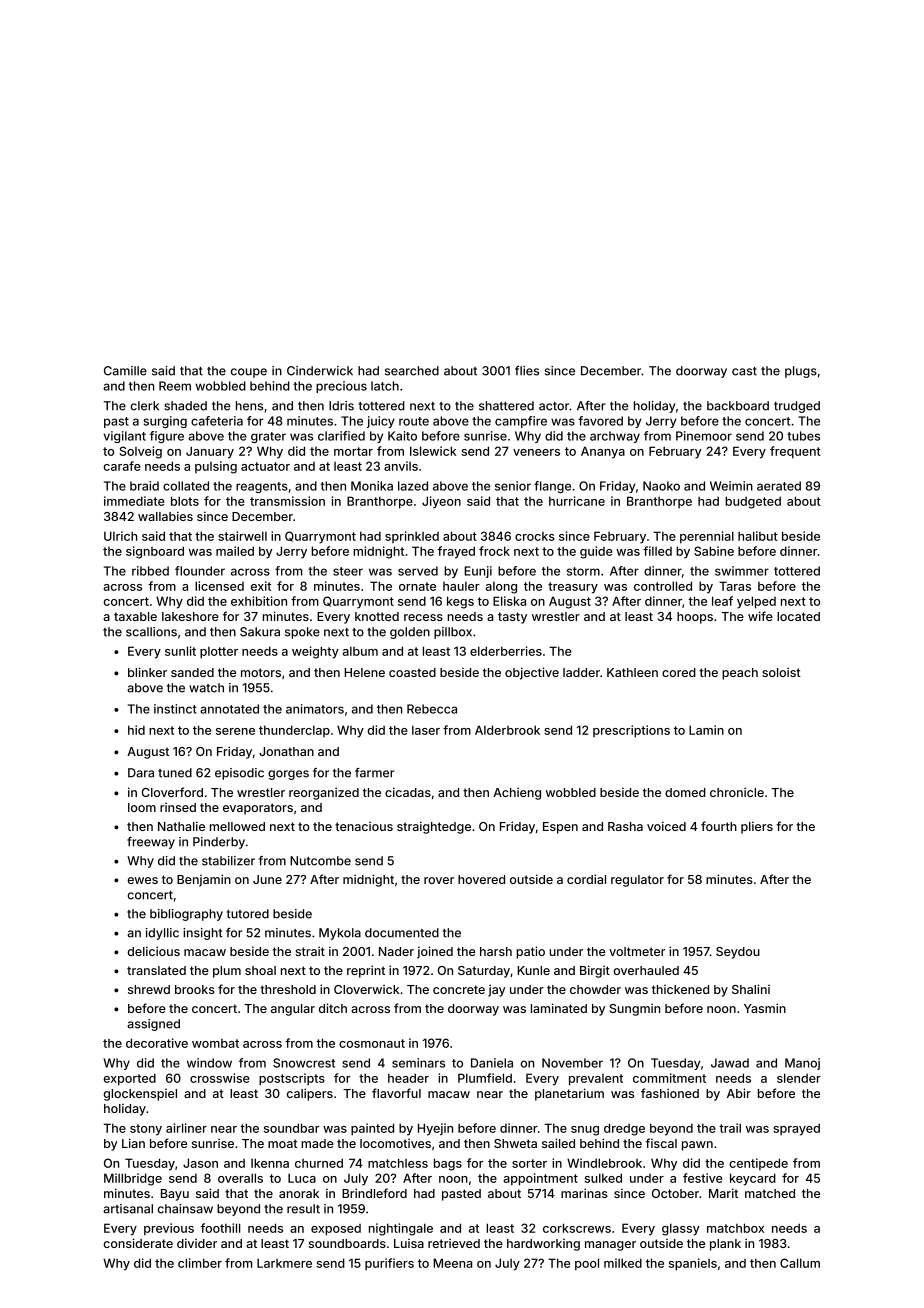  What do you see at coordinates (533, 970) in the screenshot?
I see `Kunle` at bounding box center [533, 970].
